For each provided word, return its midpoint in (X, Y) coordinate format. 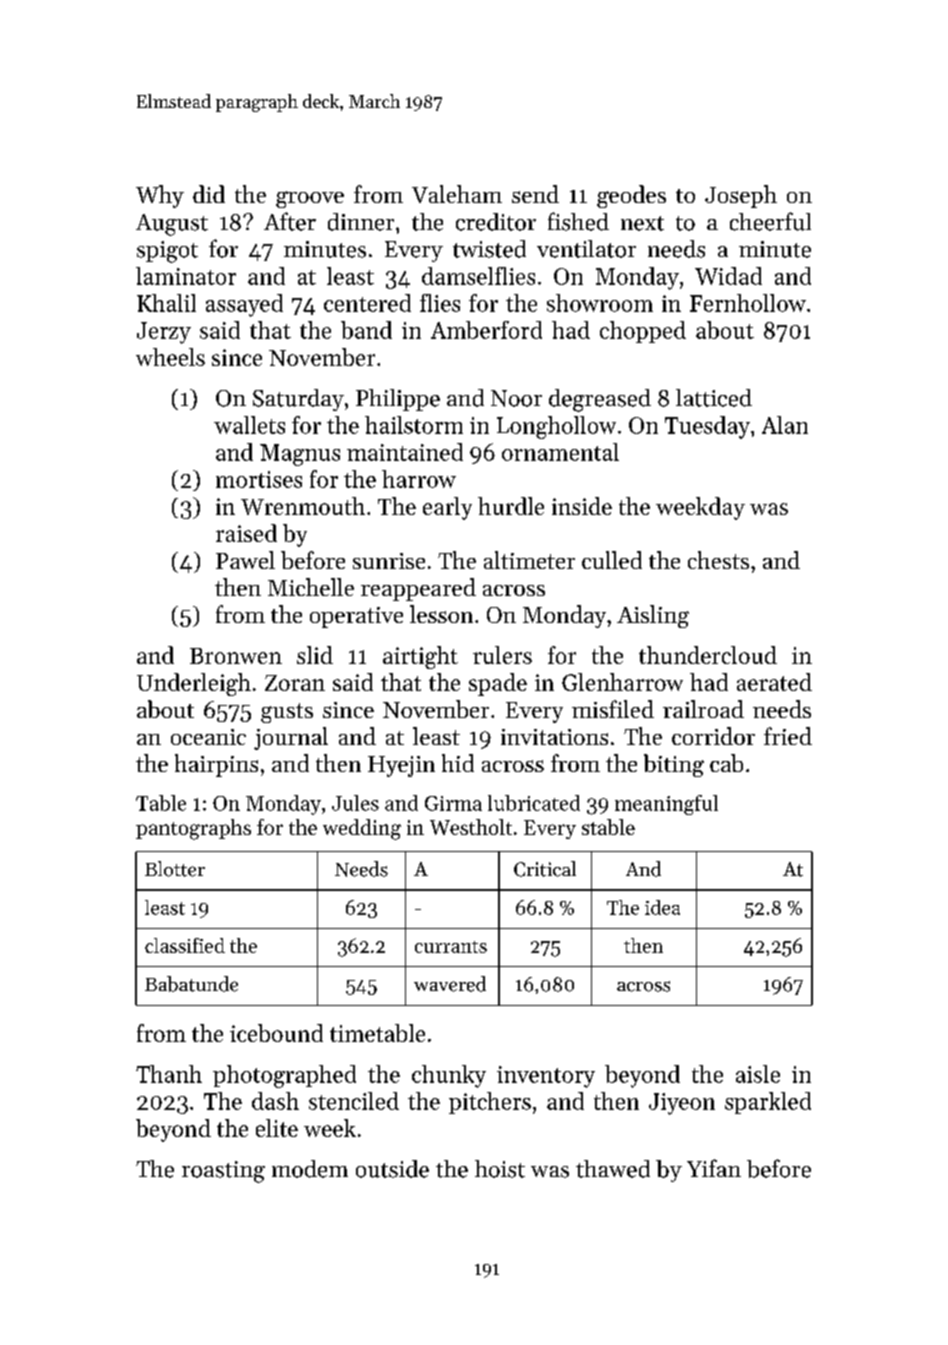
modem (310, 1169)
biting (674, 765)
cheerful (770, 221)
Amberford (486, 330)
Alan (785, 425)
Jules (355, 803)
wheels (170, 357)
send (535, 194)
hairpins (216, 765)
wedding (362, 829)
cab (726, 763)
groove (310, 199)
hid (458, 763)
